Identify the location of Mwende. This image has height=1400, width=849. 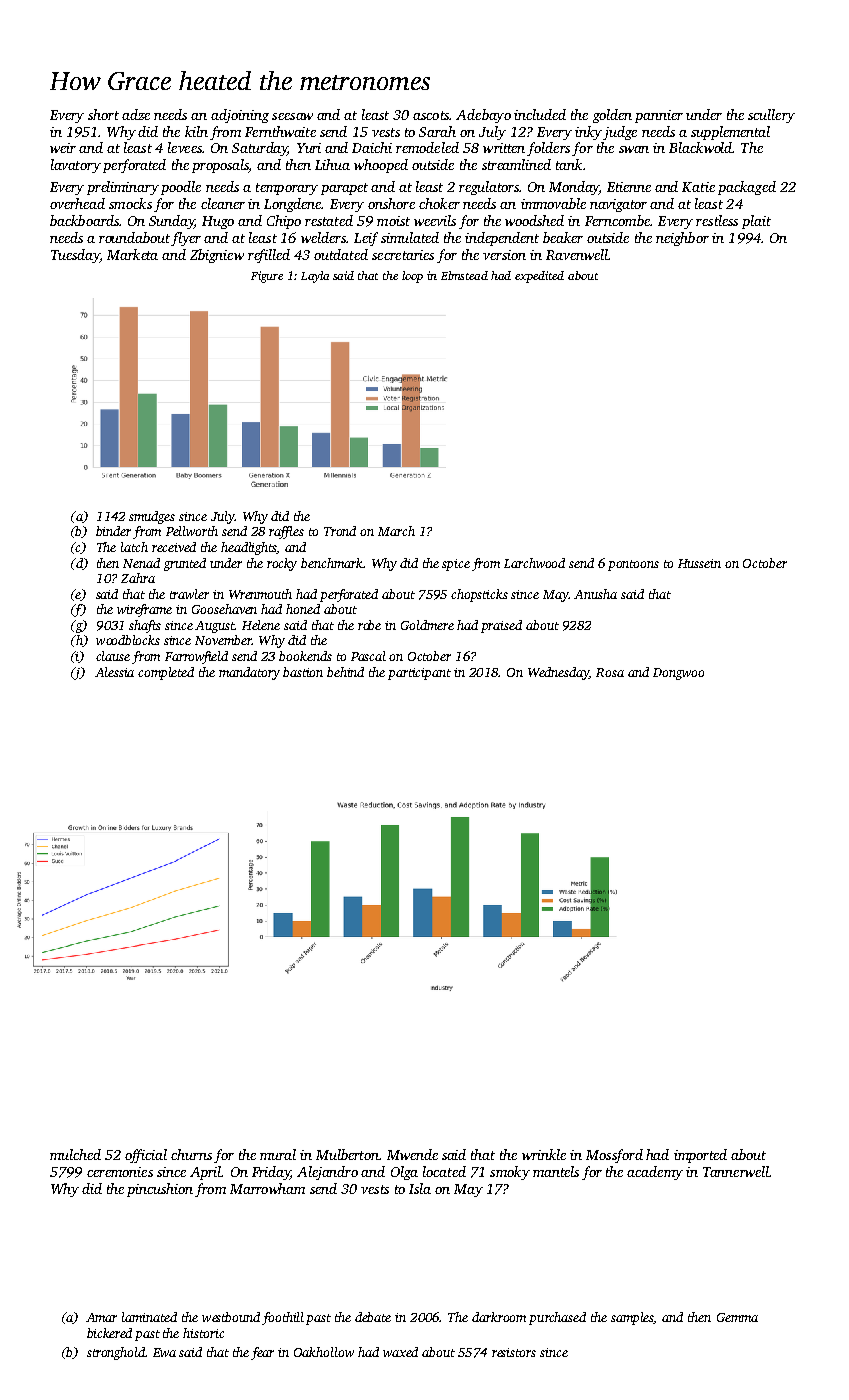
(412, 1154).
